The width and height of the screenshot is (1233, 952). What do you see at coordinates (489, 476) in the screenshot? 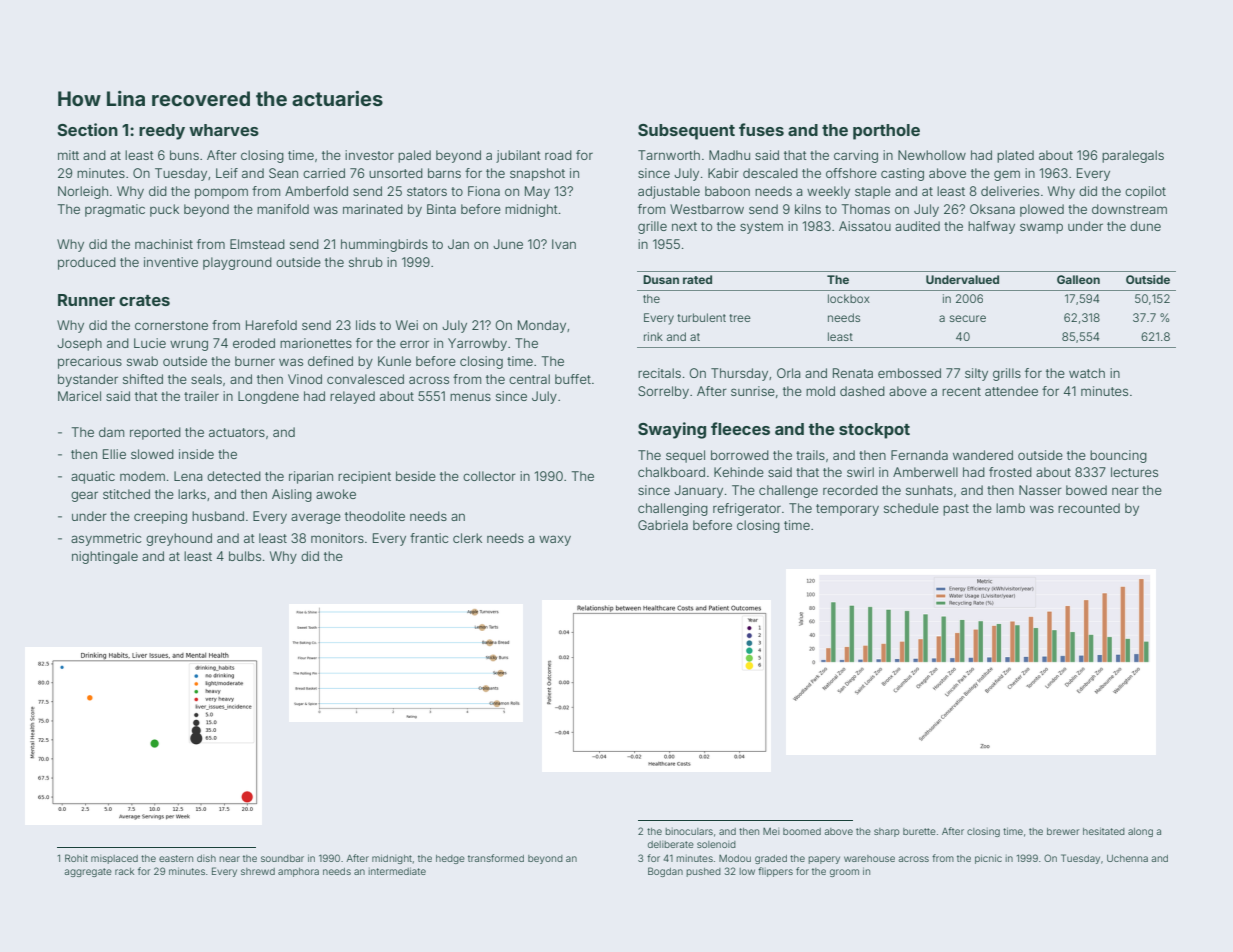
I see `collector` at bounding box center [489, 476].
